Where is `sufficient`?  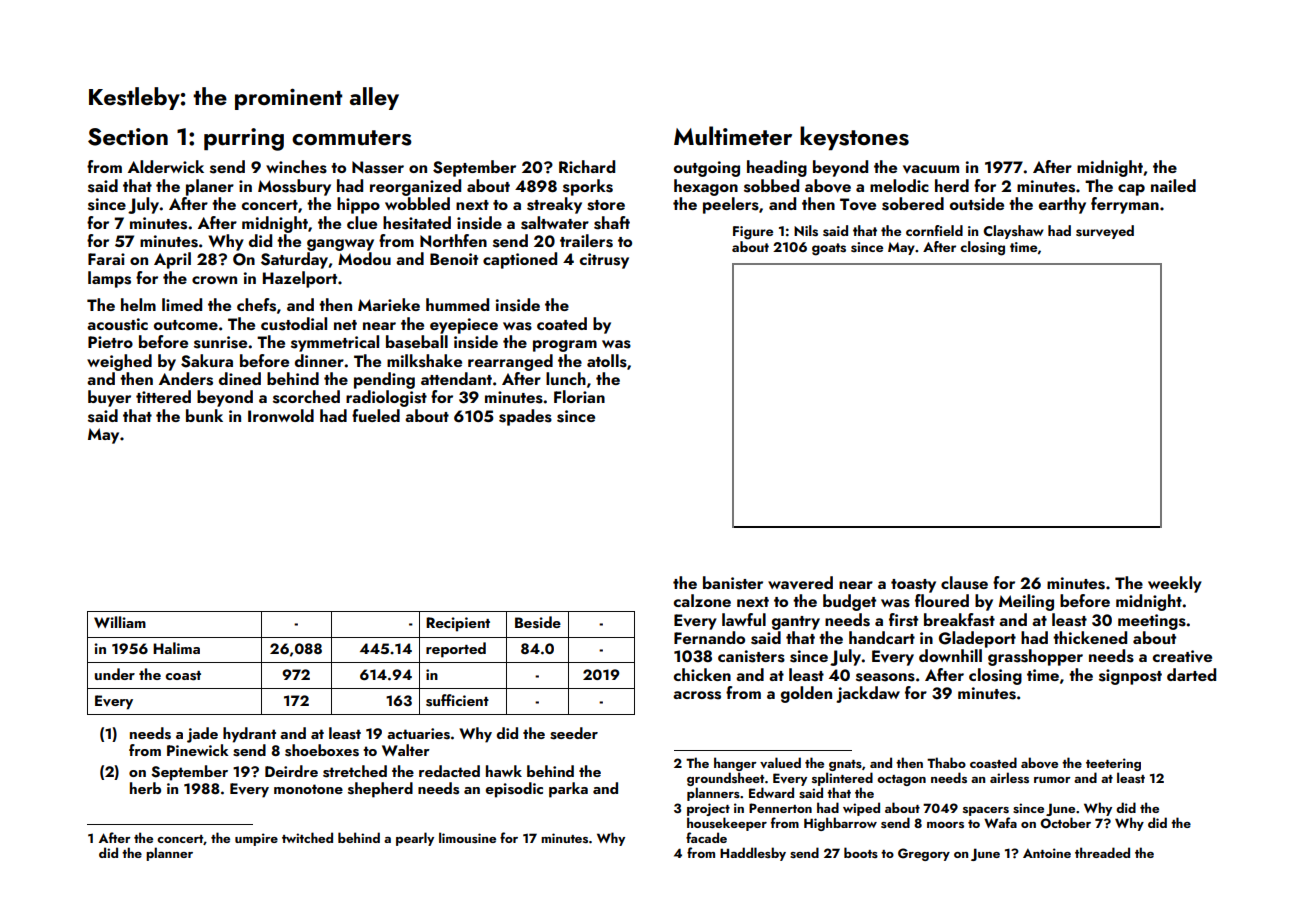
sufficient is located at coordinates (457, 700).
